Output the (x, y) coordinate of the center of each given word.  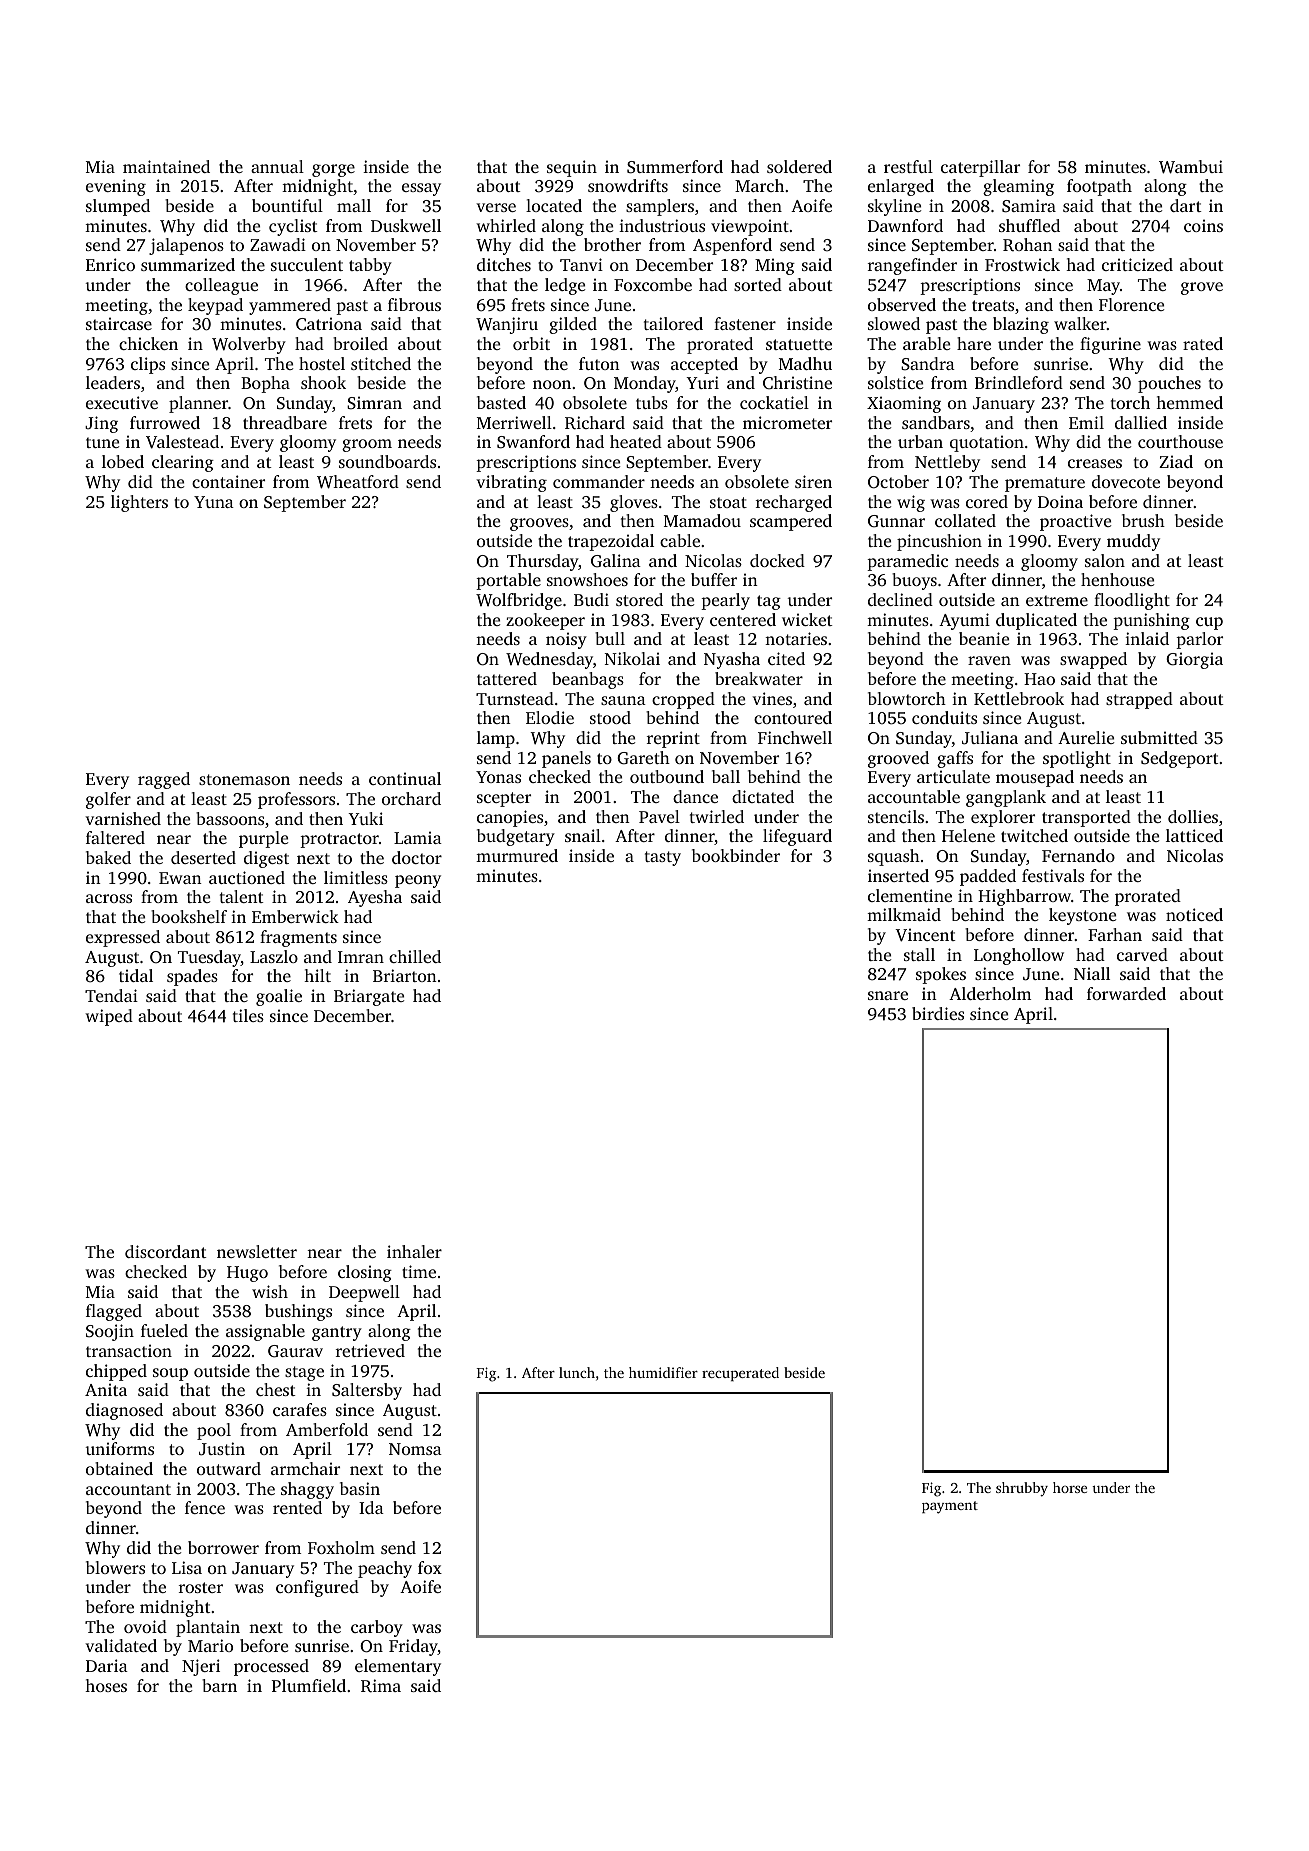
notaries (796, 638)
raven (989, 660)
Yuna (214, 502)
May (1103, 287)
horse (1070, 1487)
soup (170, 1374)
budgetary (516, 837)
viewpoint (750, 227)
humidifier (663, 1372)
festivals (1053, 875)
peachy (385, 1569)
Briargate (369, 997)
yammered (290, 306)
